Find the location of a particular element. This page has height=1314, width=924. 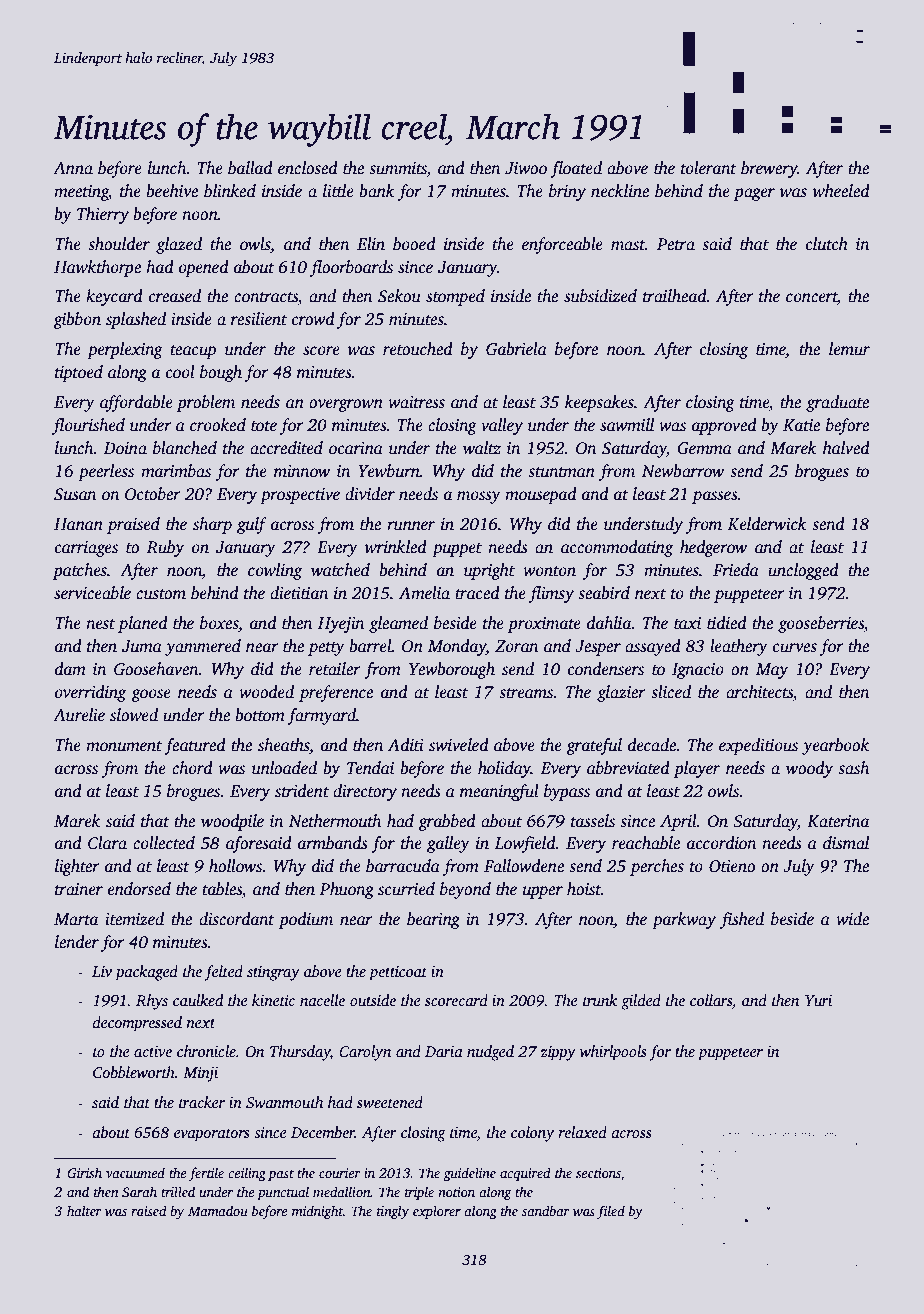

monument is located at coordinates (124, 746).
